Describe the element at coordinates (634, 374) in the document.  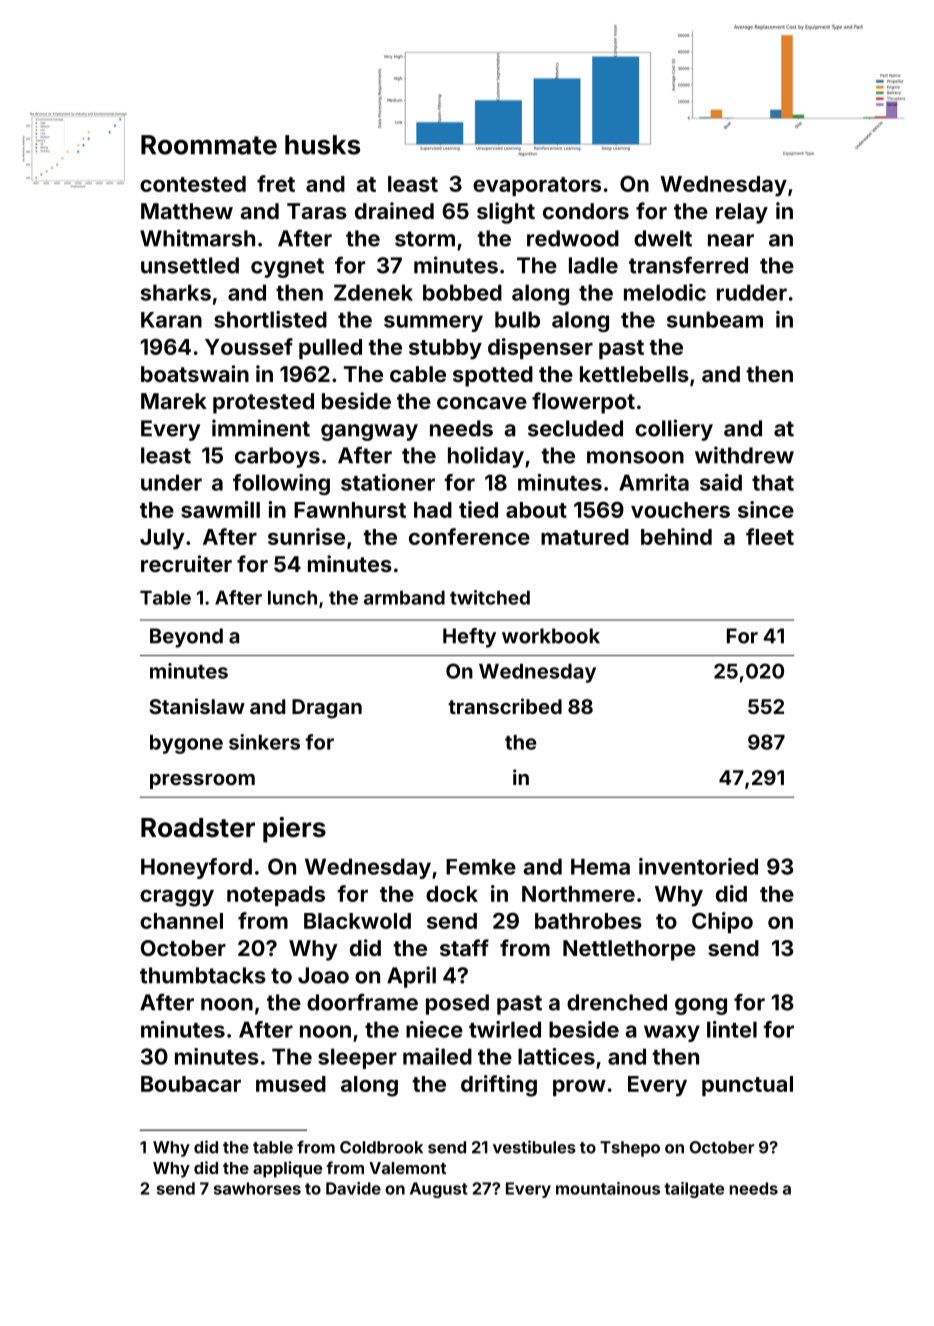
I see `kettlebells` at that location.
